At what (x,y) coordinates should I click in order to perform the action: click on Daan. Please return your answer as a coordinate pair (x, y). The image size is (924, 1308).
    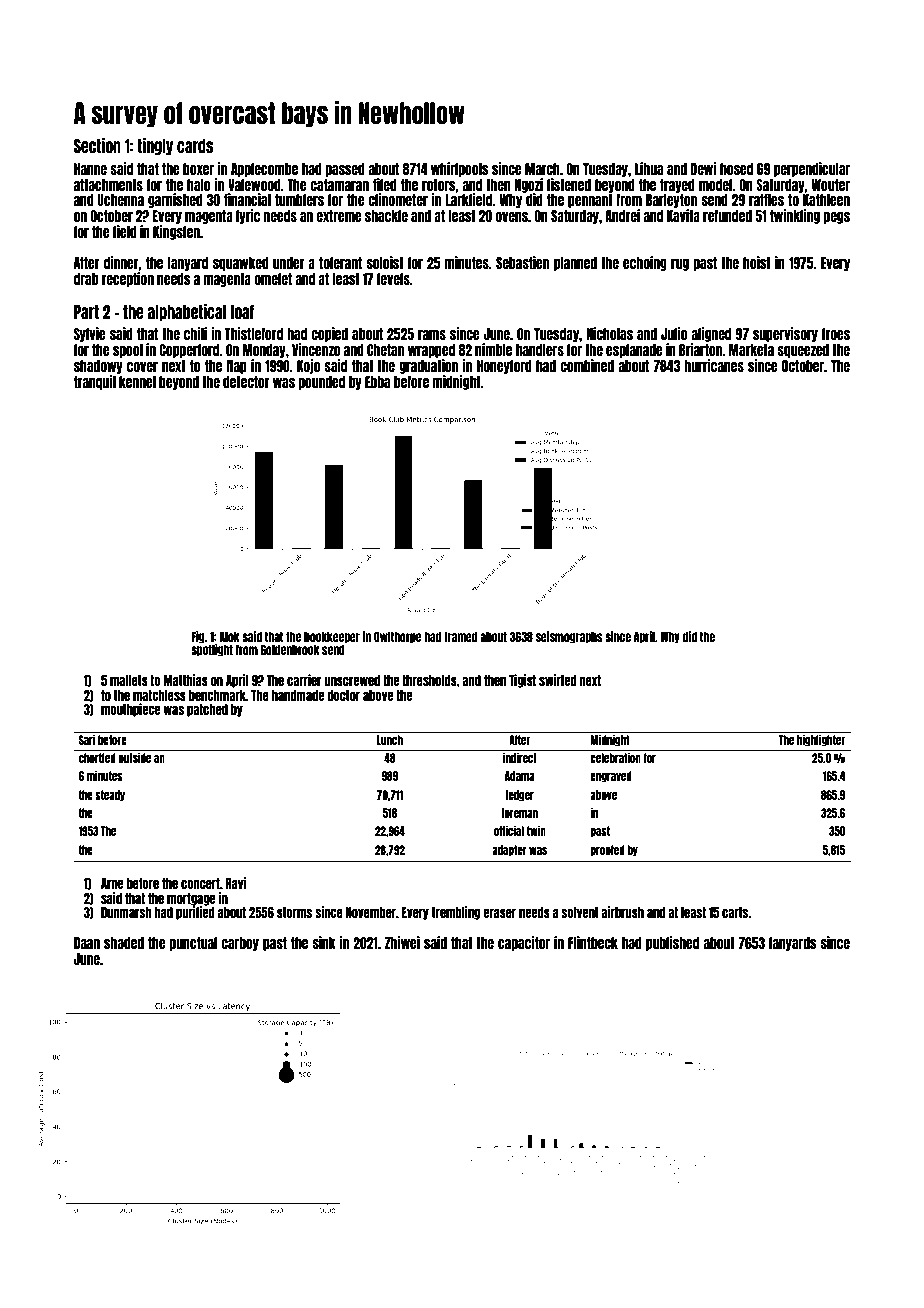
    Looking at the image, I should click on (87, 943).
